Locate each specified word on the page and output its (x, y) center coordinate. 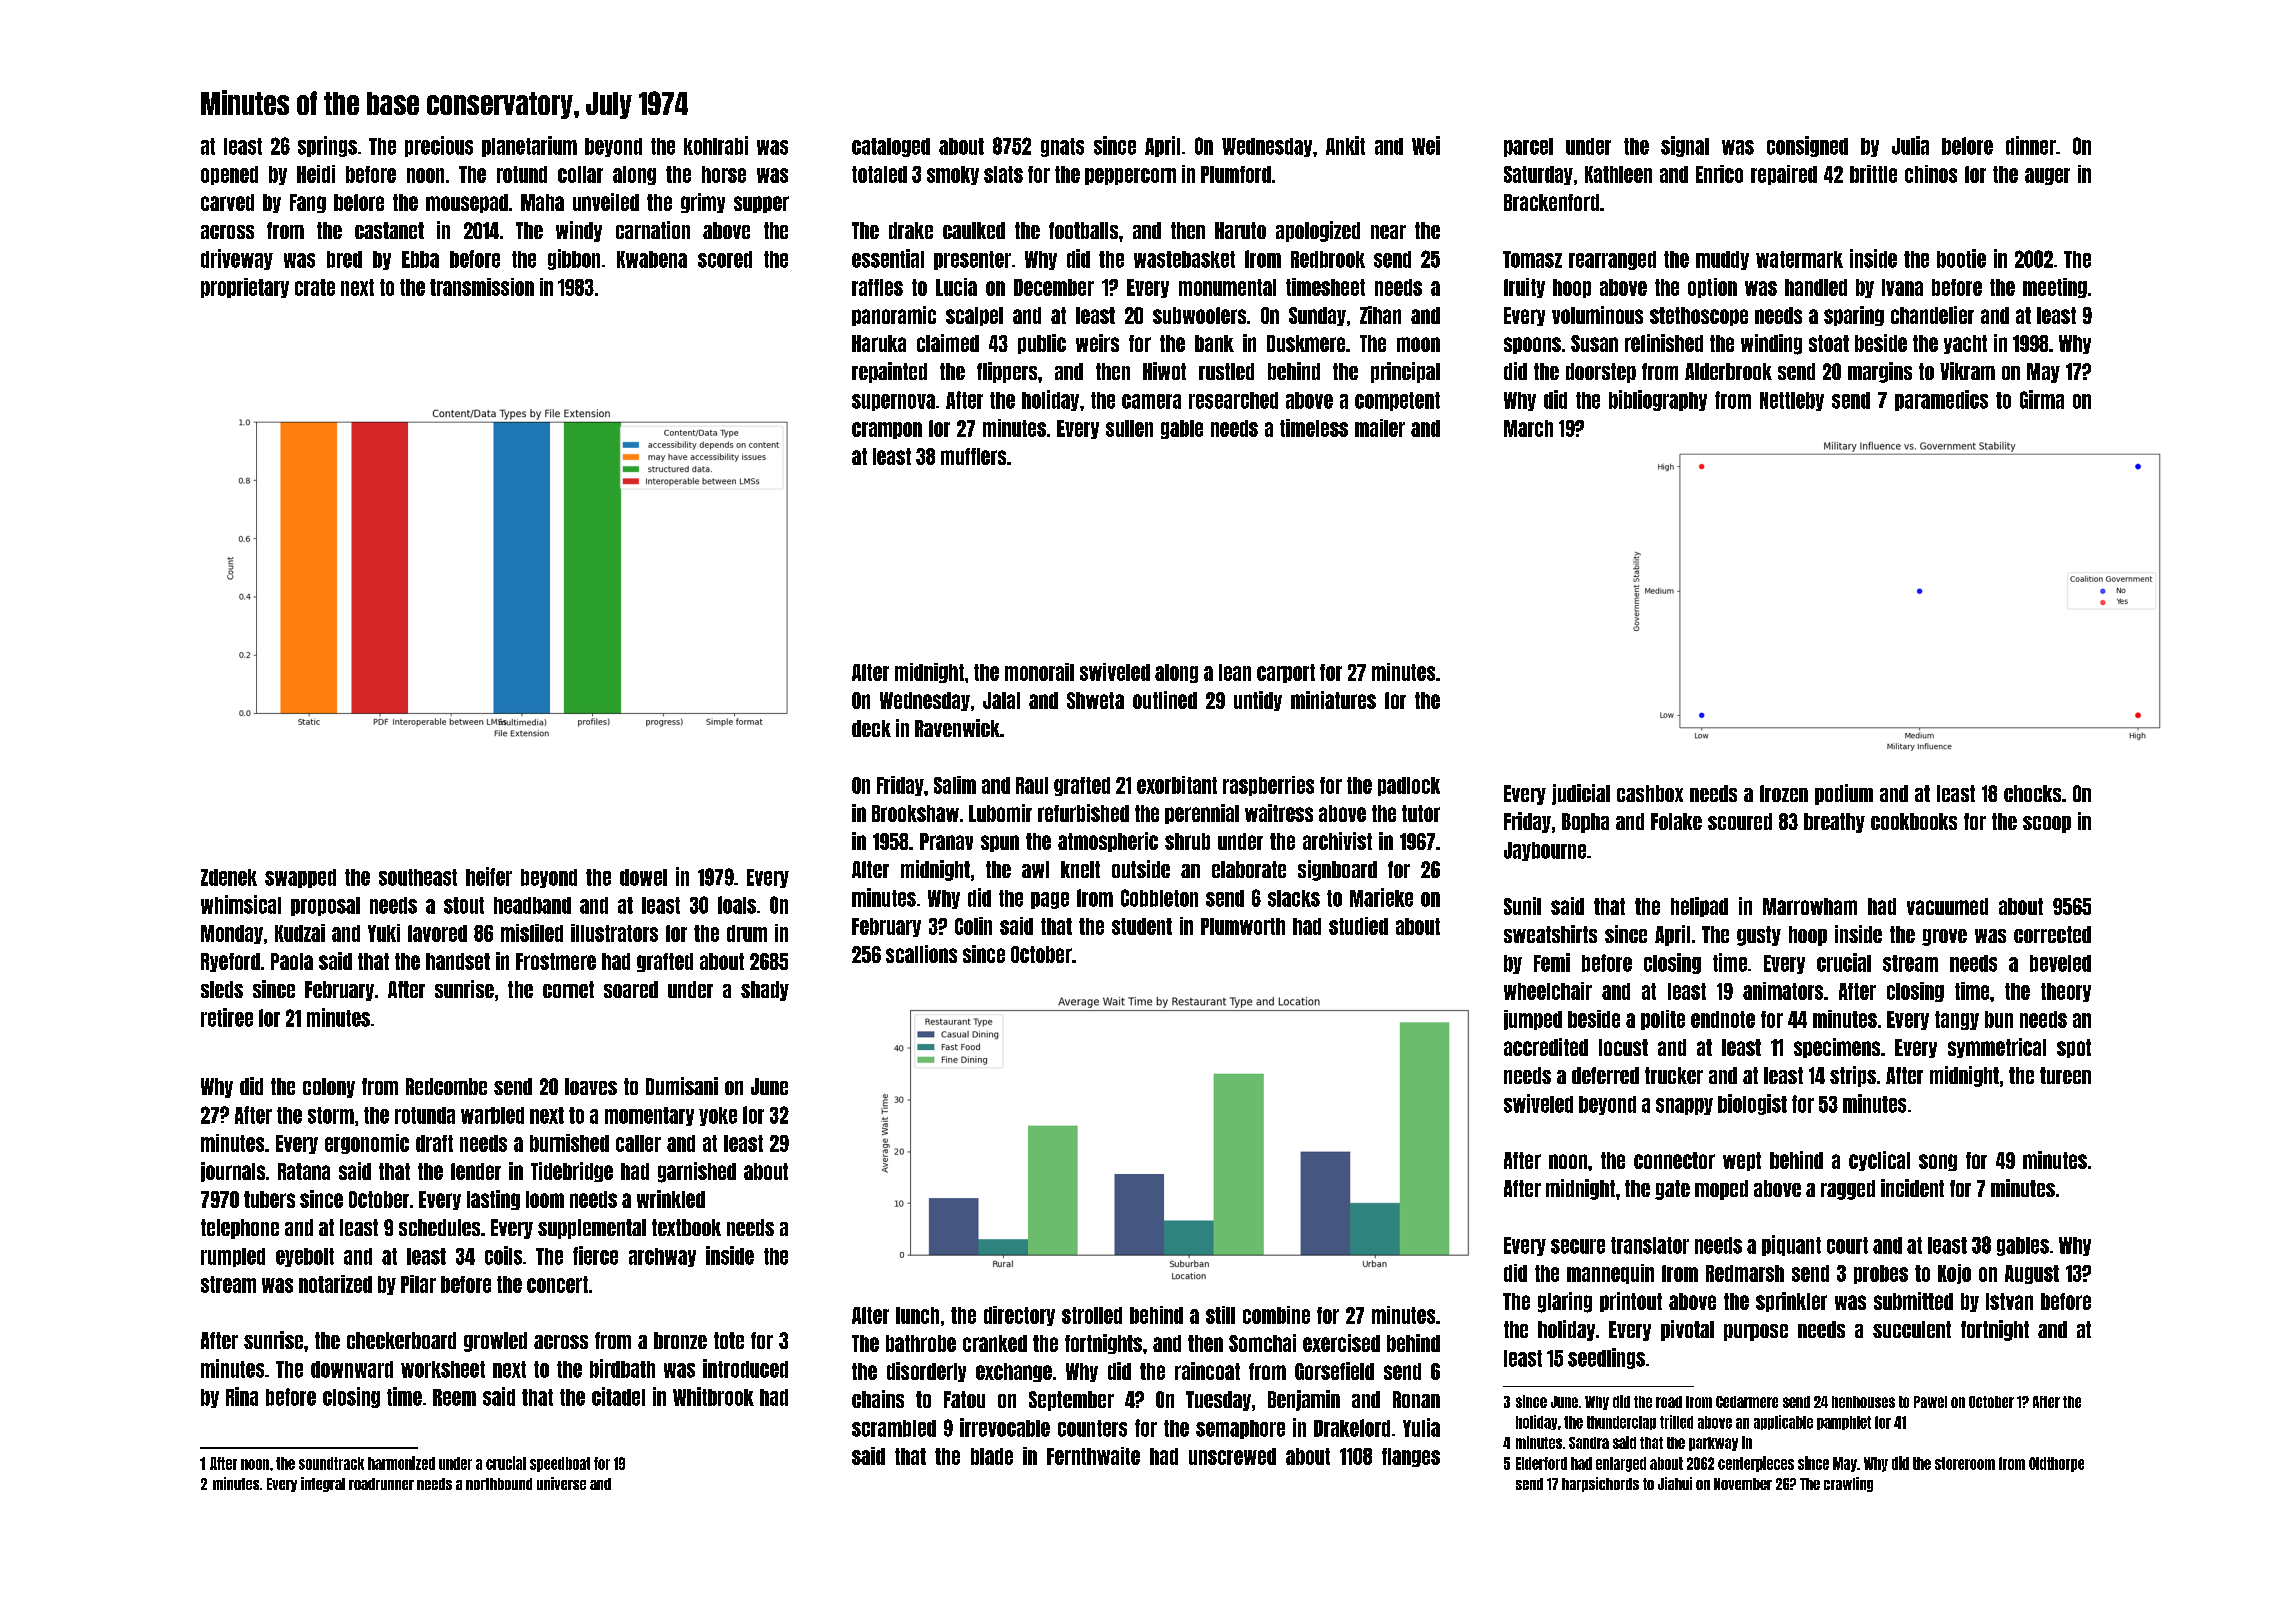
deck (871, 728)
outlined (1165, 700)
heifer (489, 876)
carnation (653, 230)
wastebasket (1184, 259)
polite (1663, 1020)
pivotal (1687, 1330)
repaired (1784, 175)
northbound (499, 1484)
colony (329, 1088)
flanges (1411, 1457)
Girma (2042, 399)
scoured (1740, 821)
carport (1286, 673)
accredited (1546, 1047)
